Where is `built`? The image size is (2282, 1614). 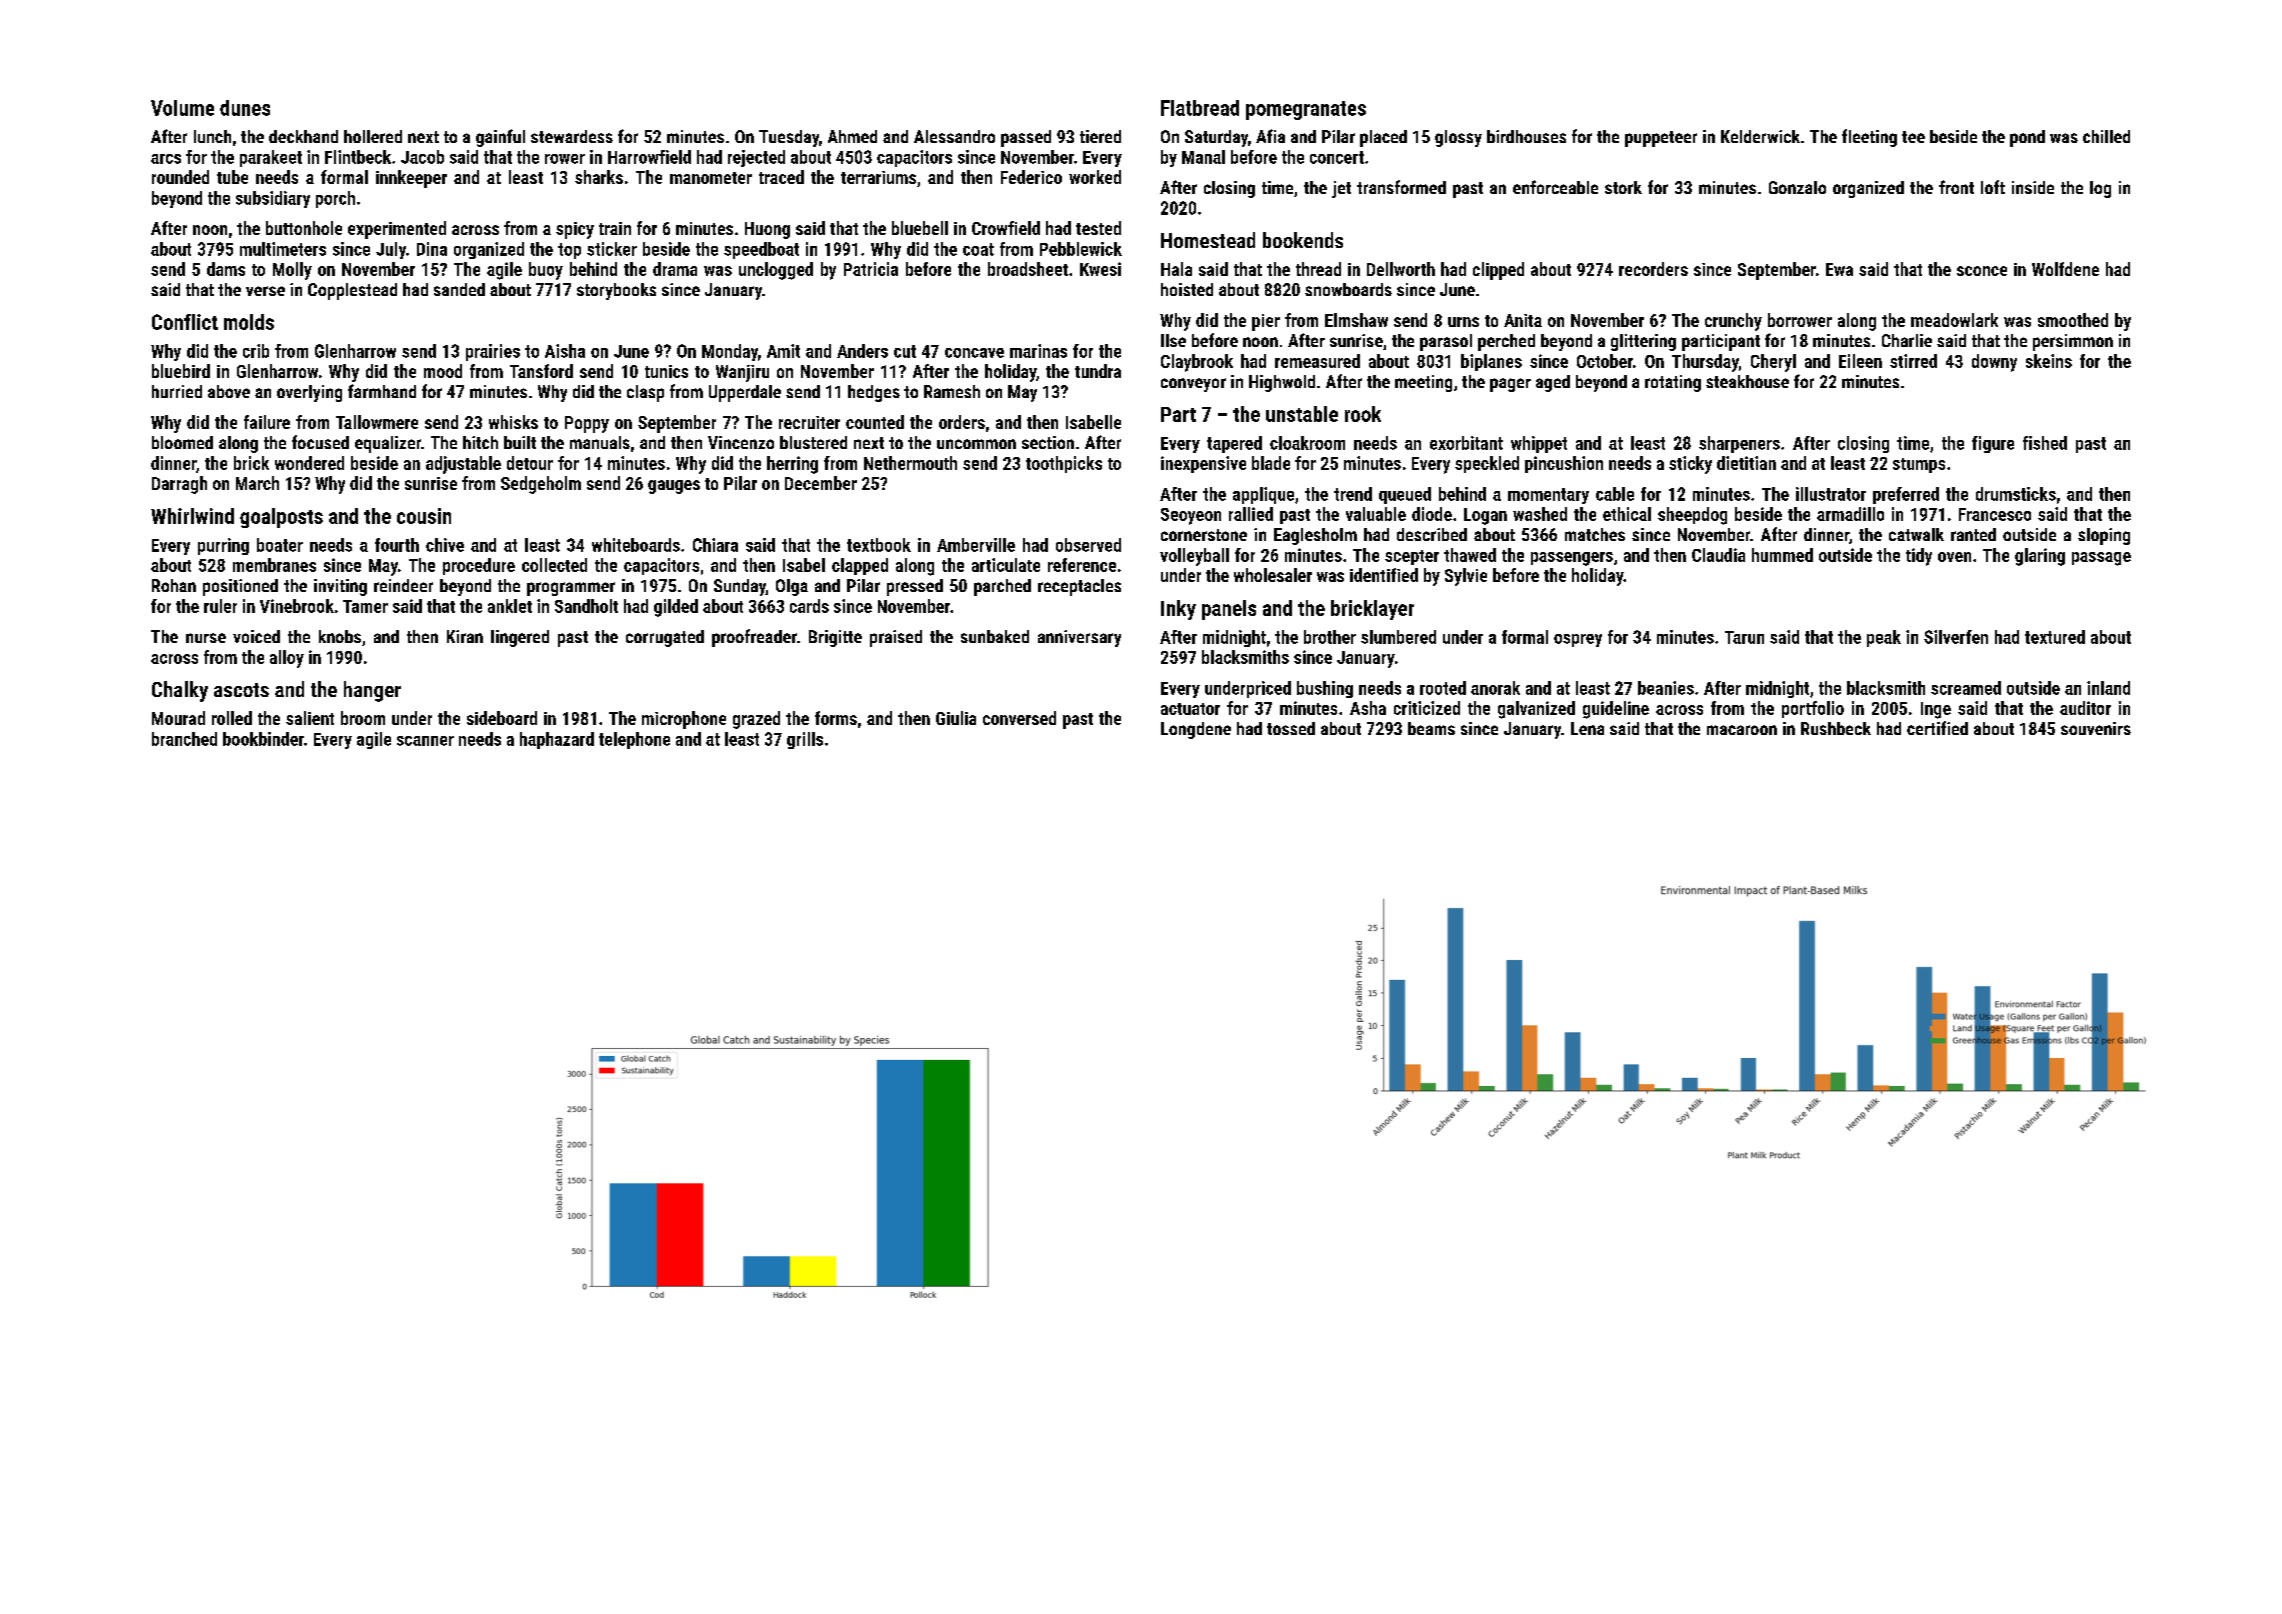 built is located at coordinates (520, 442).
